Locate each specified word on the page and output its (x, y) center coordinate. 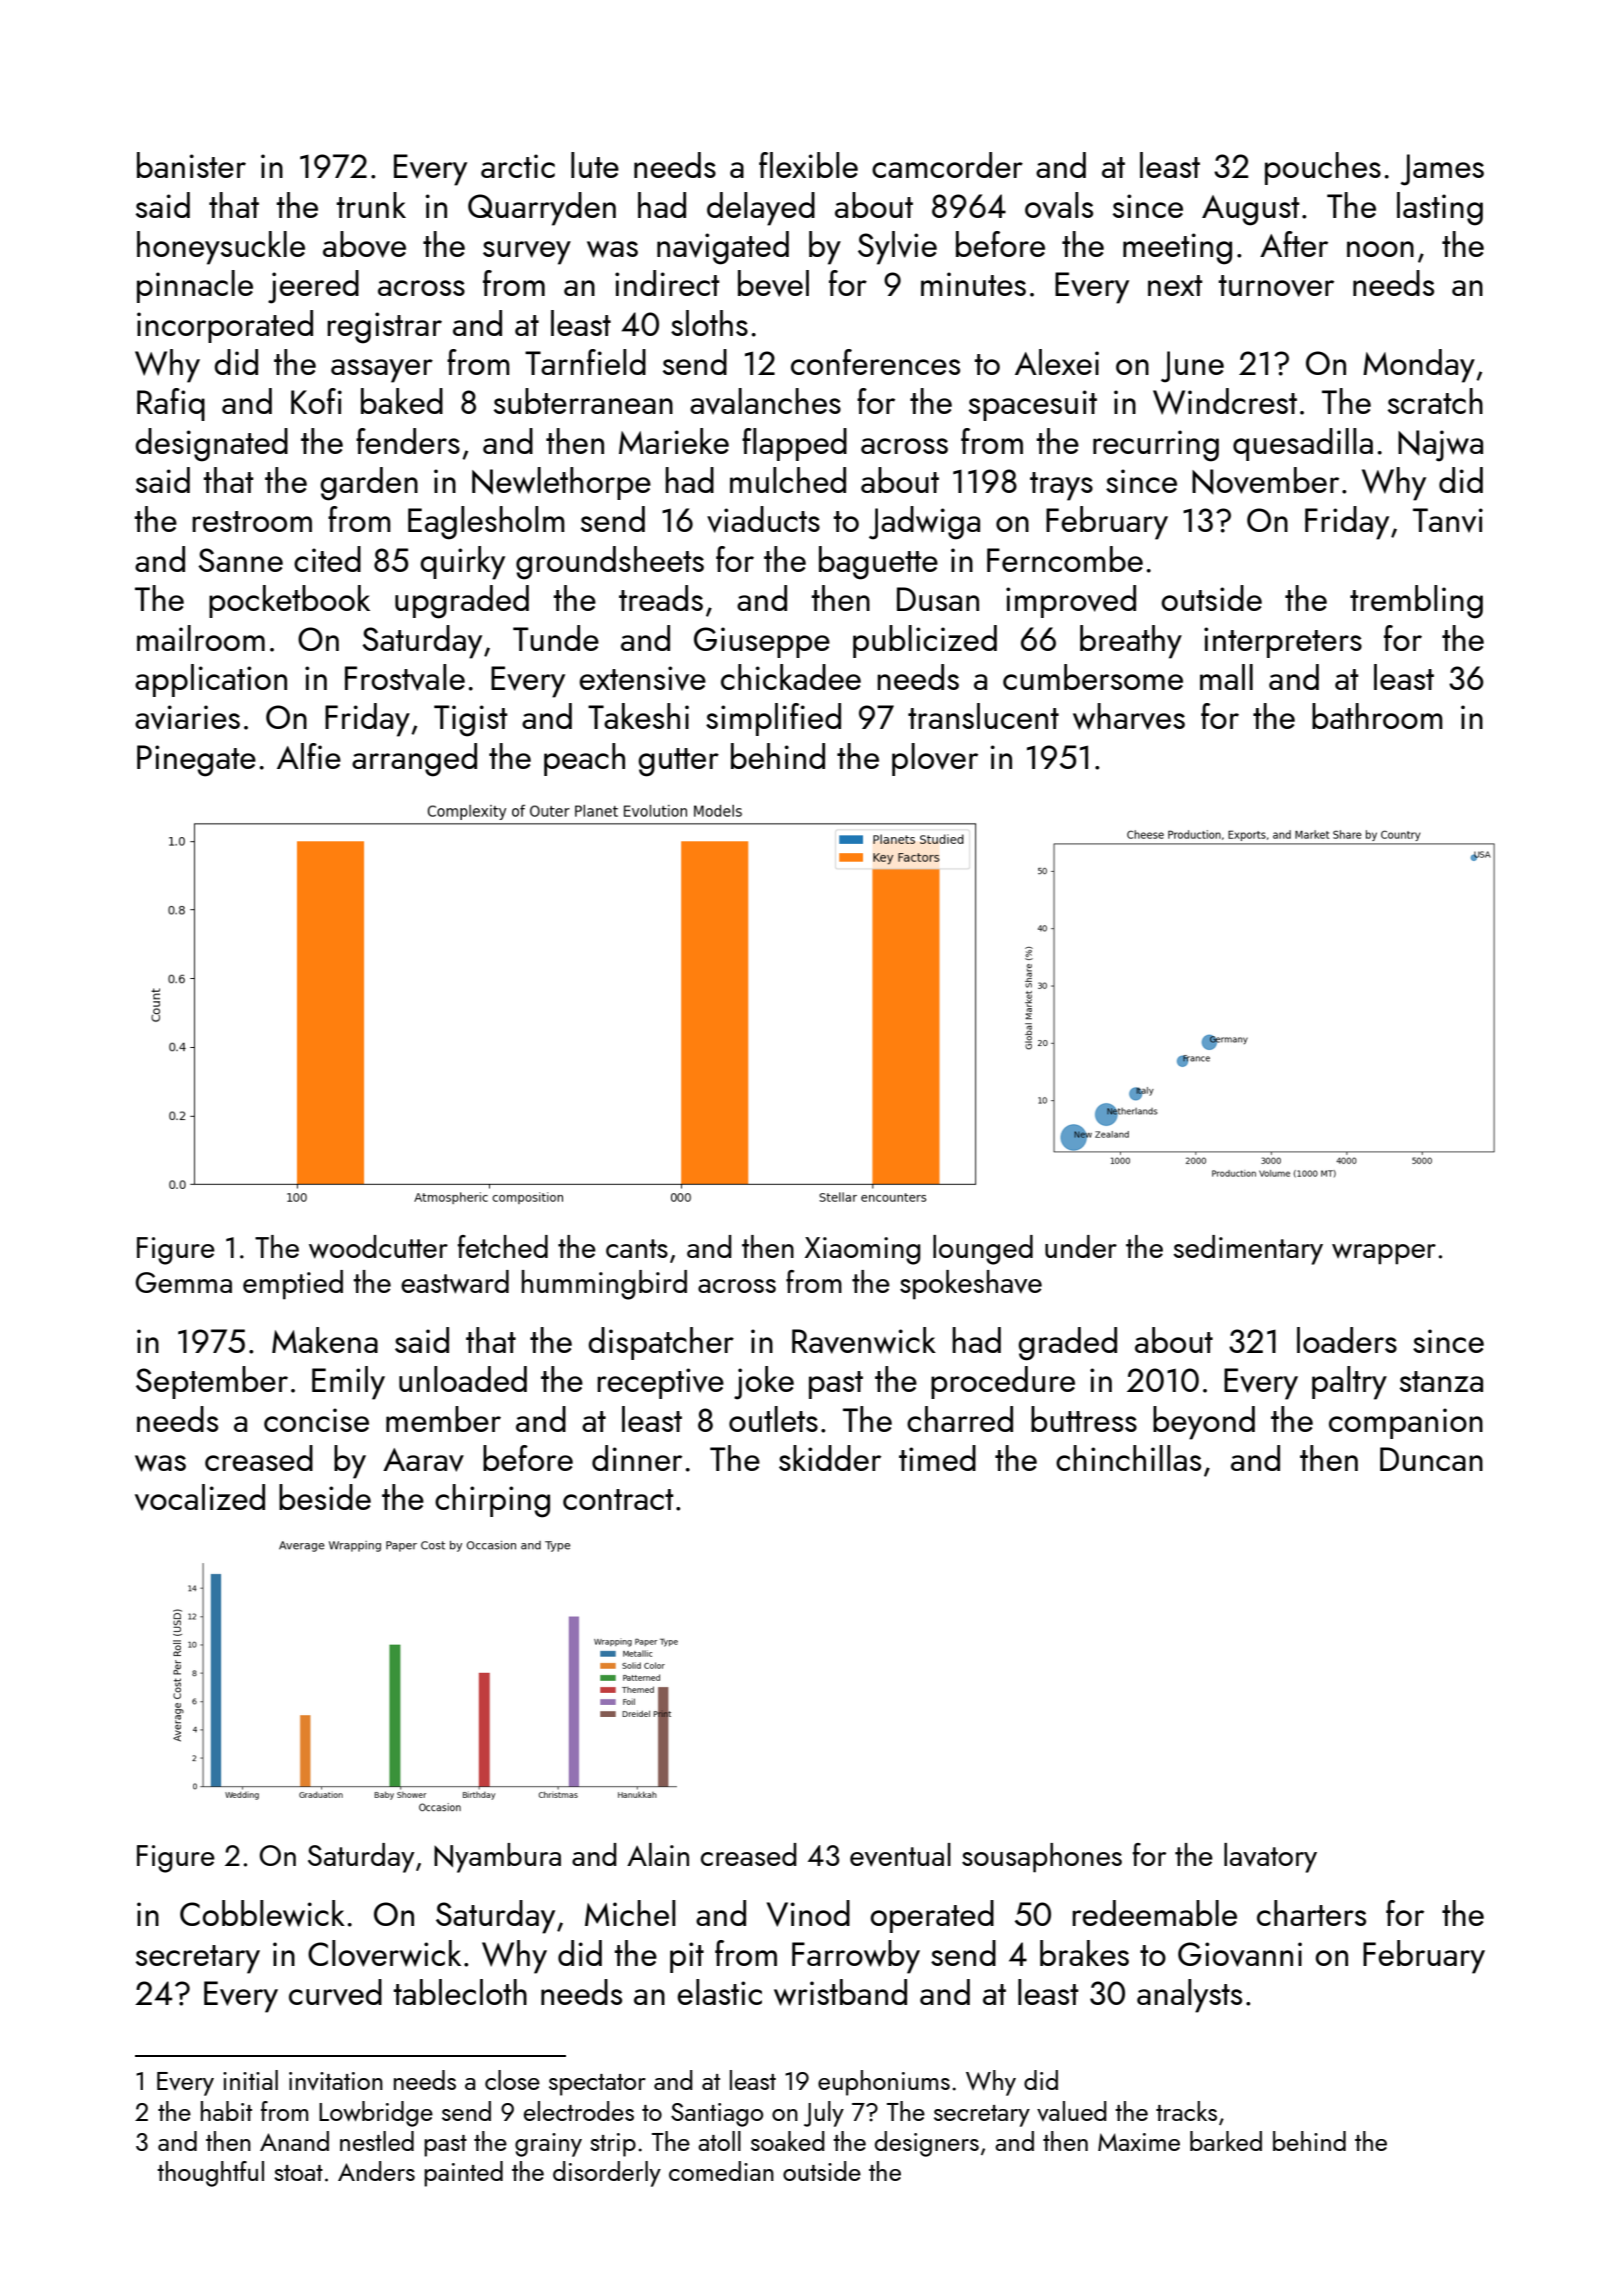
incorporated (225, 326)
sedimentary (1248, 1250)
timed (937, 1458)
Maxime (1139, 2142)
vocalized (200, 1497)
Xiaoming (863, 1251)
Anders (376, 2171)
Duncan (1431, 1459)
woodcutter (378, 1247)
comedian (721, 2171)
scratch (1435, 401)
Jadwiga (924, 523)
